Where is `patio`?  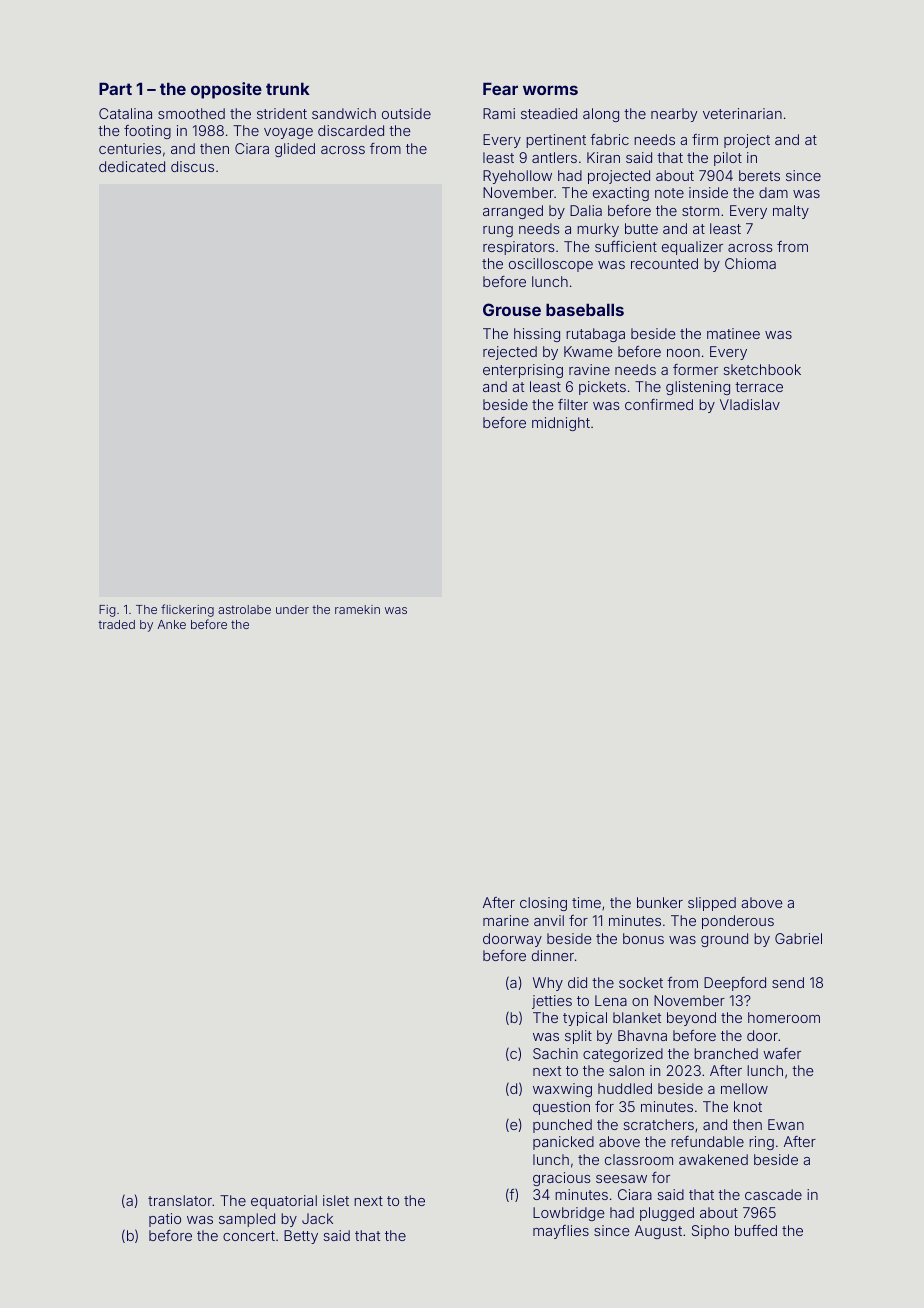 patio is located at coordinates (165, 1220).
